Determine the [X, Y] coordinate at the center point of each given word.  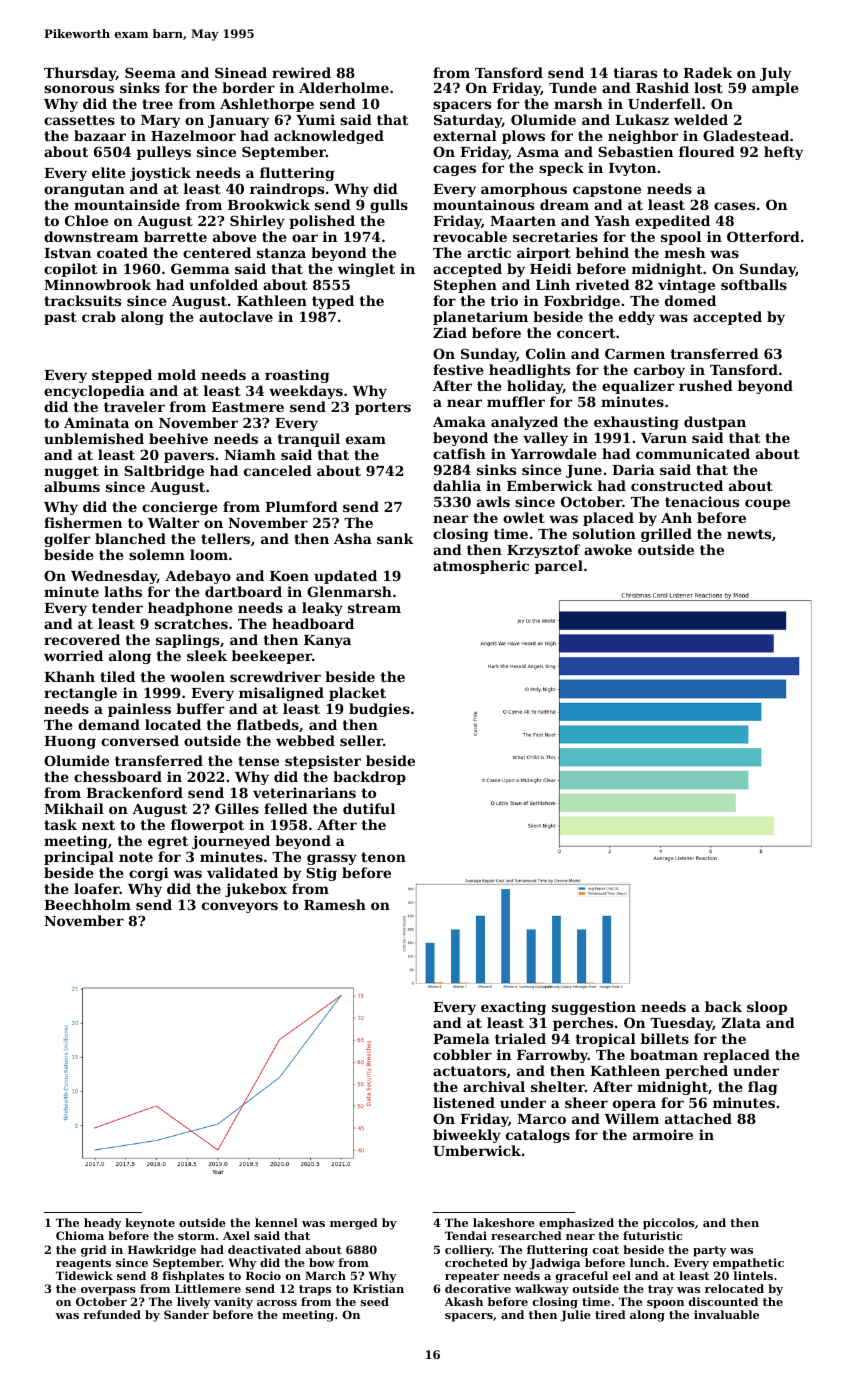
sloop [767, 1008]
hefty [783, 153]
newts [749, 534]
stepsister [323, 762]
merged [354, 1224]
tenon [383, 857]
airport [544, 254]
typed [333, 302]
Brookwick [269, 204]
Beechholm [87, 904]
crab [99, 316]
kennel [276, 1222]
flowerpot [207, 826]
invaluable [726, 1314]
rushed [706, 385]
